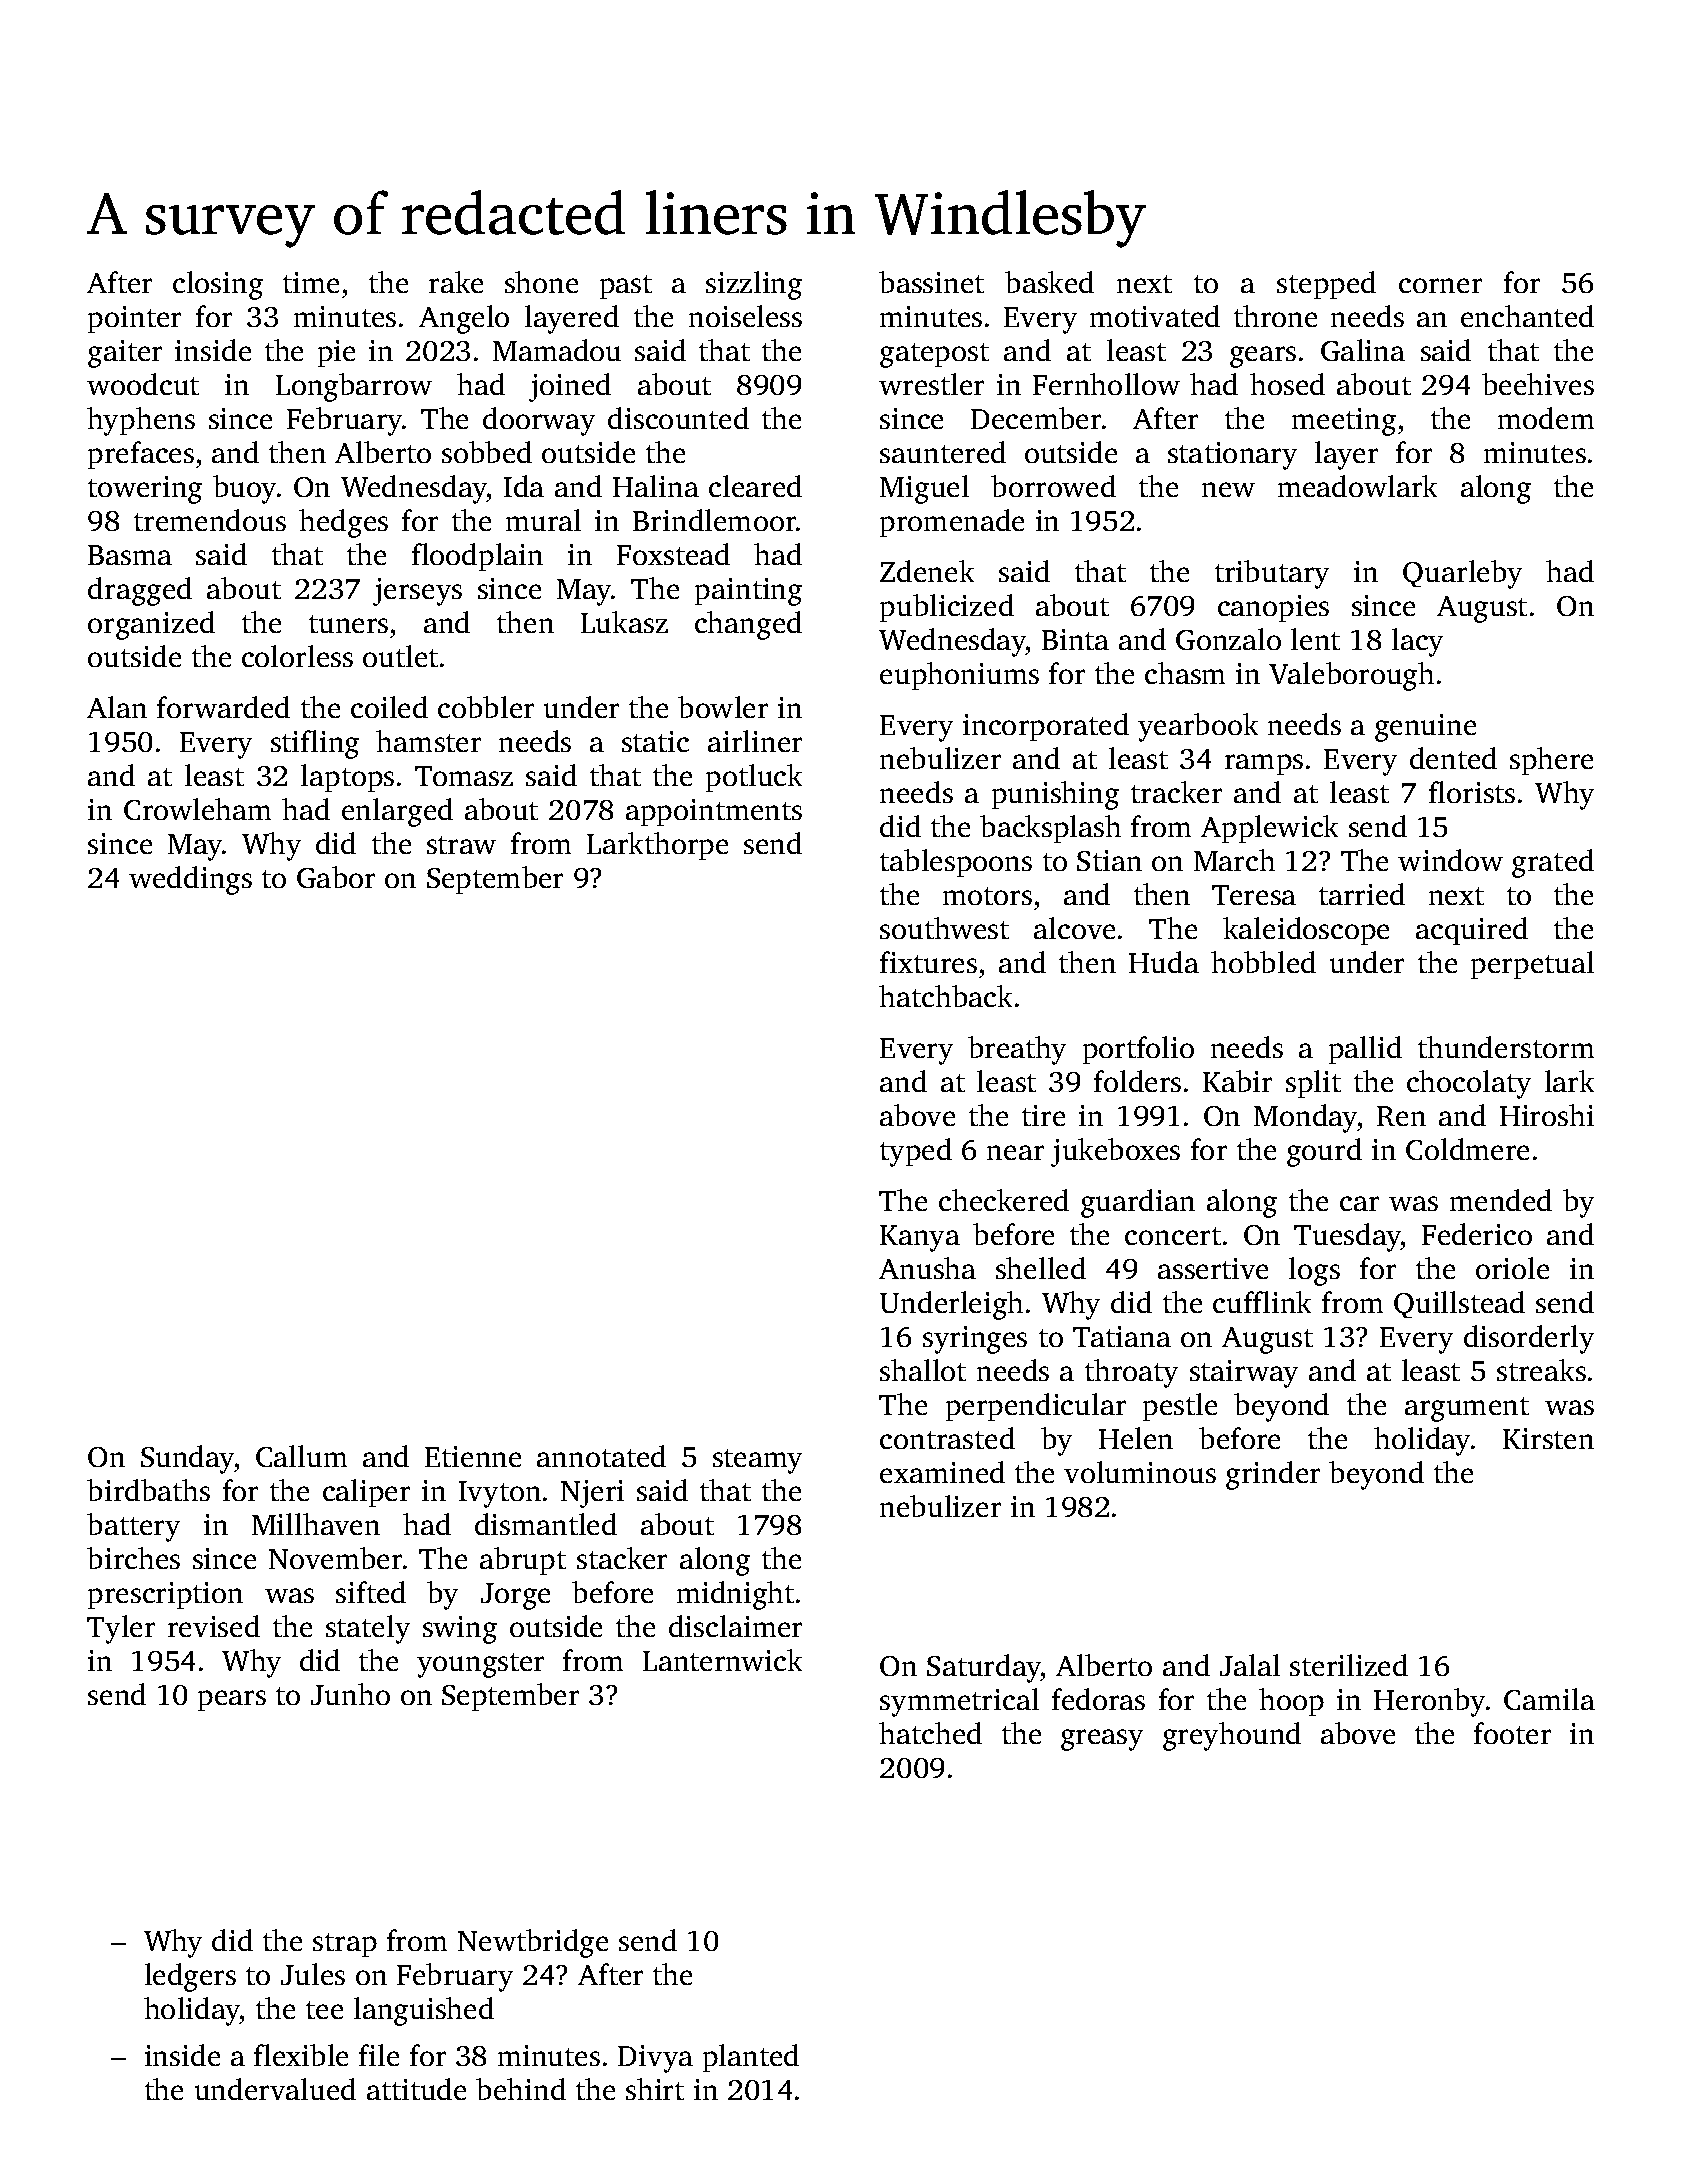 This screenshot has height=2178, width=1683. I want to click on Etienne, so click(473, 1456).
